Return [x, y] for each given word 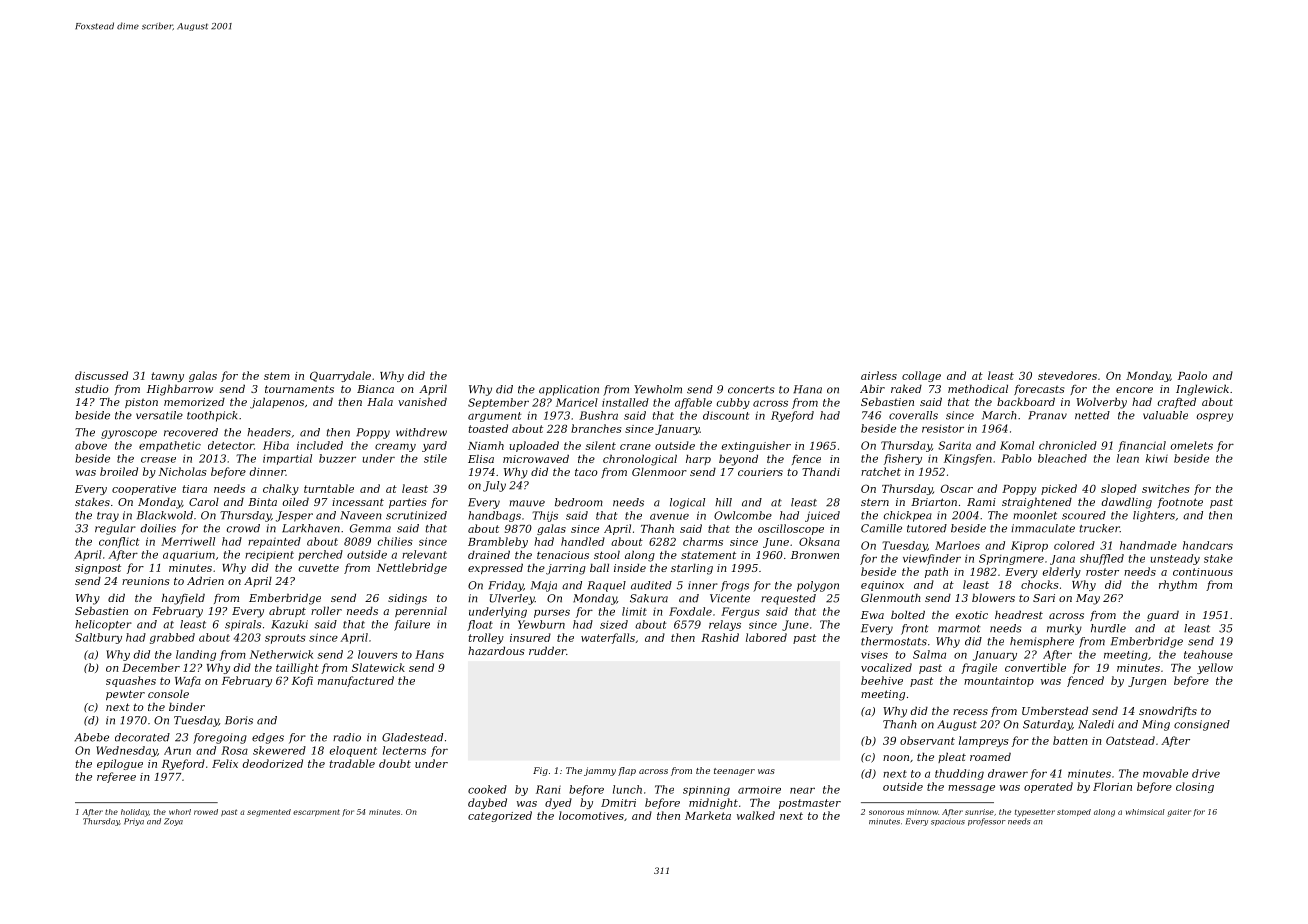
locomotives [591, 815]
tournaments [299, 389]
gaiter [1179, 813]
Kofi [302, 681]
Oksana [819, 541]
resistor [943, 429]
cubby [733, 403]
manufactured [356, 681]
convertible [1035, 667]
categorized [500, 816]
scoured [1084, 515]
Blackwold [165, 515]
